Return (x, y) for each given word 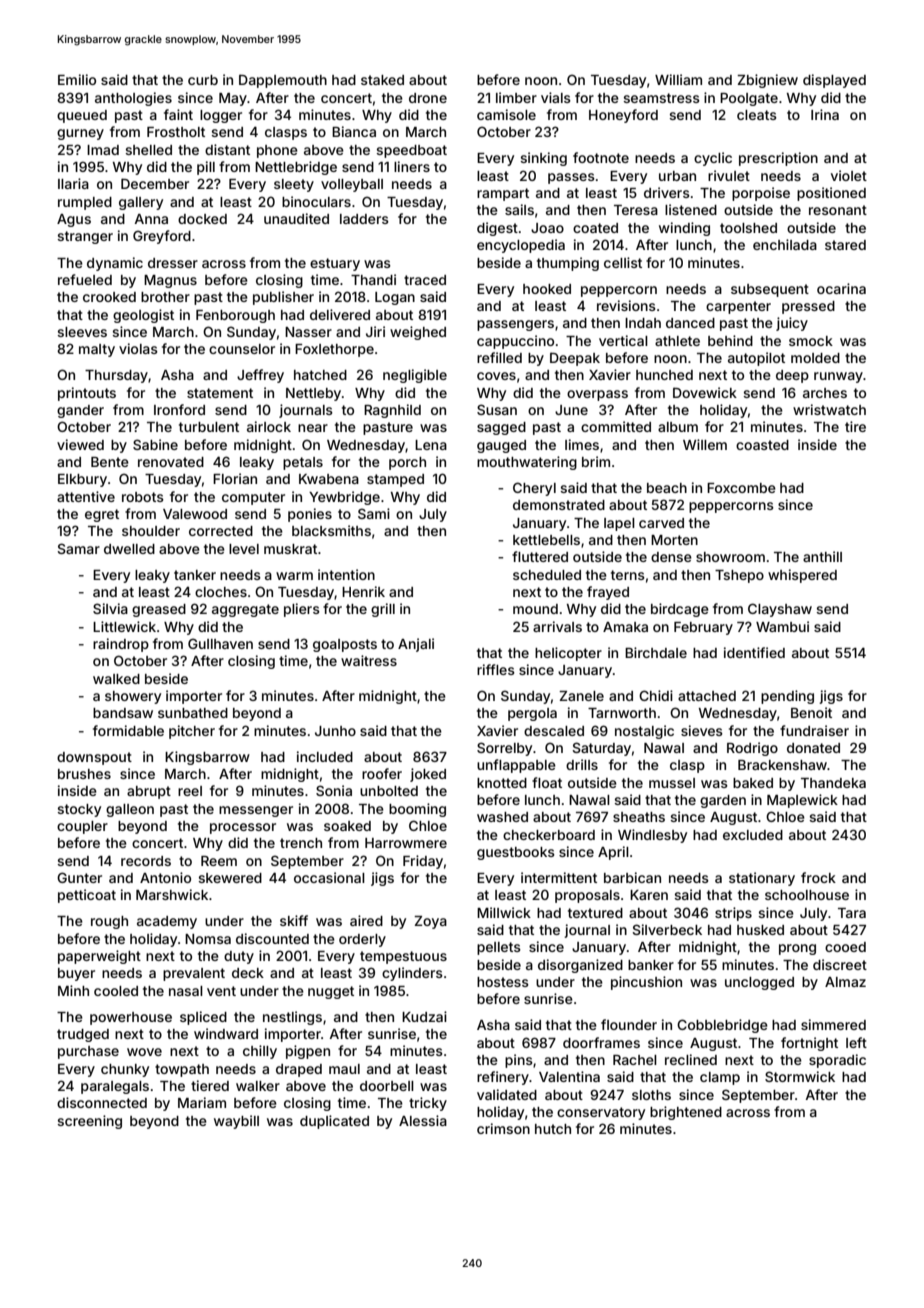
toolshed (748, 228)
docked (202, 219)
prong (797, 949)
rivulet (729, 175)
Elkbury (82, 480)
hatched (320, 375)
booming (417, 810)
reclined (691, 1059)
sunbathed (193, 713)
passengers (515, 325)
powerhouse (131, 1018)
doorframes (601, 1042)
